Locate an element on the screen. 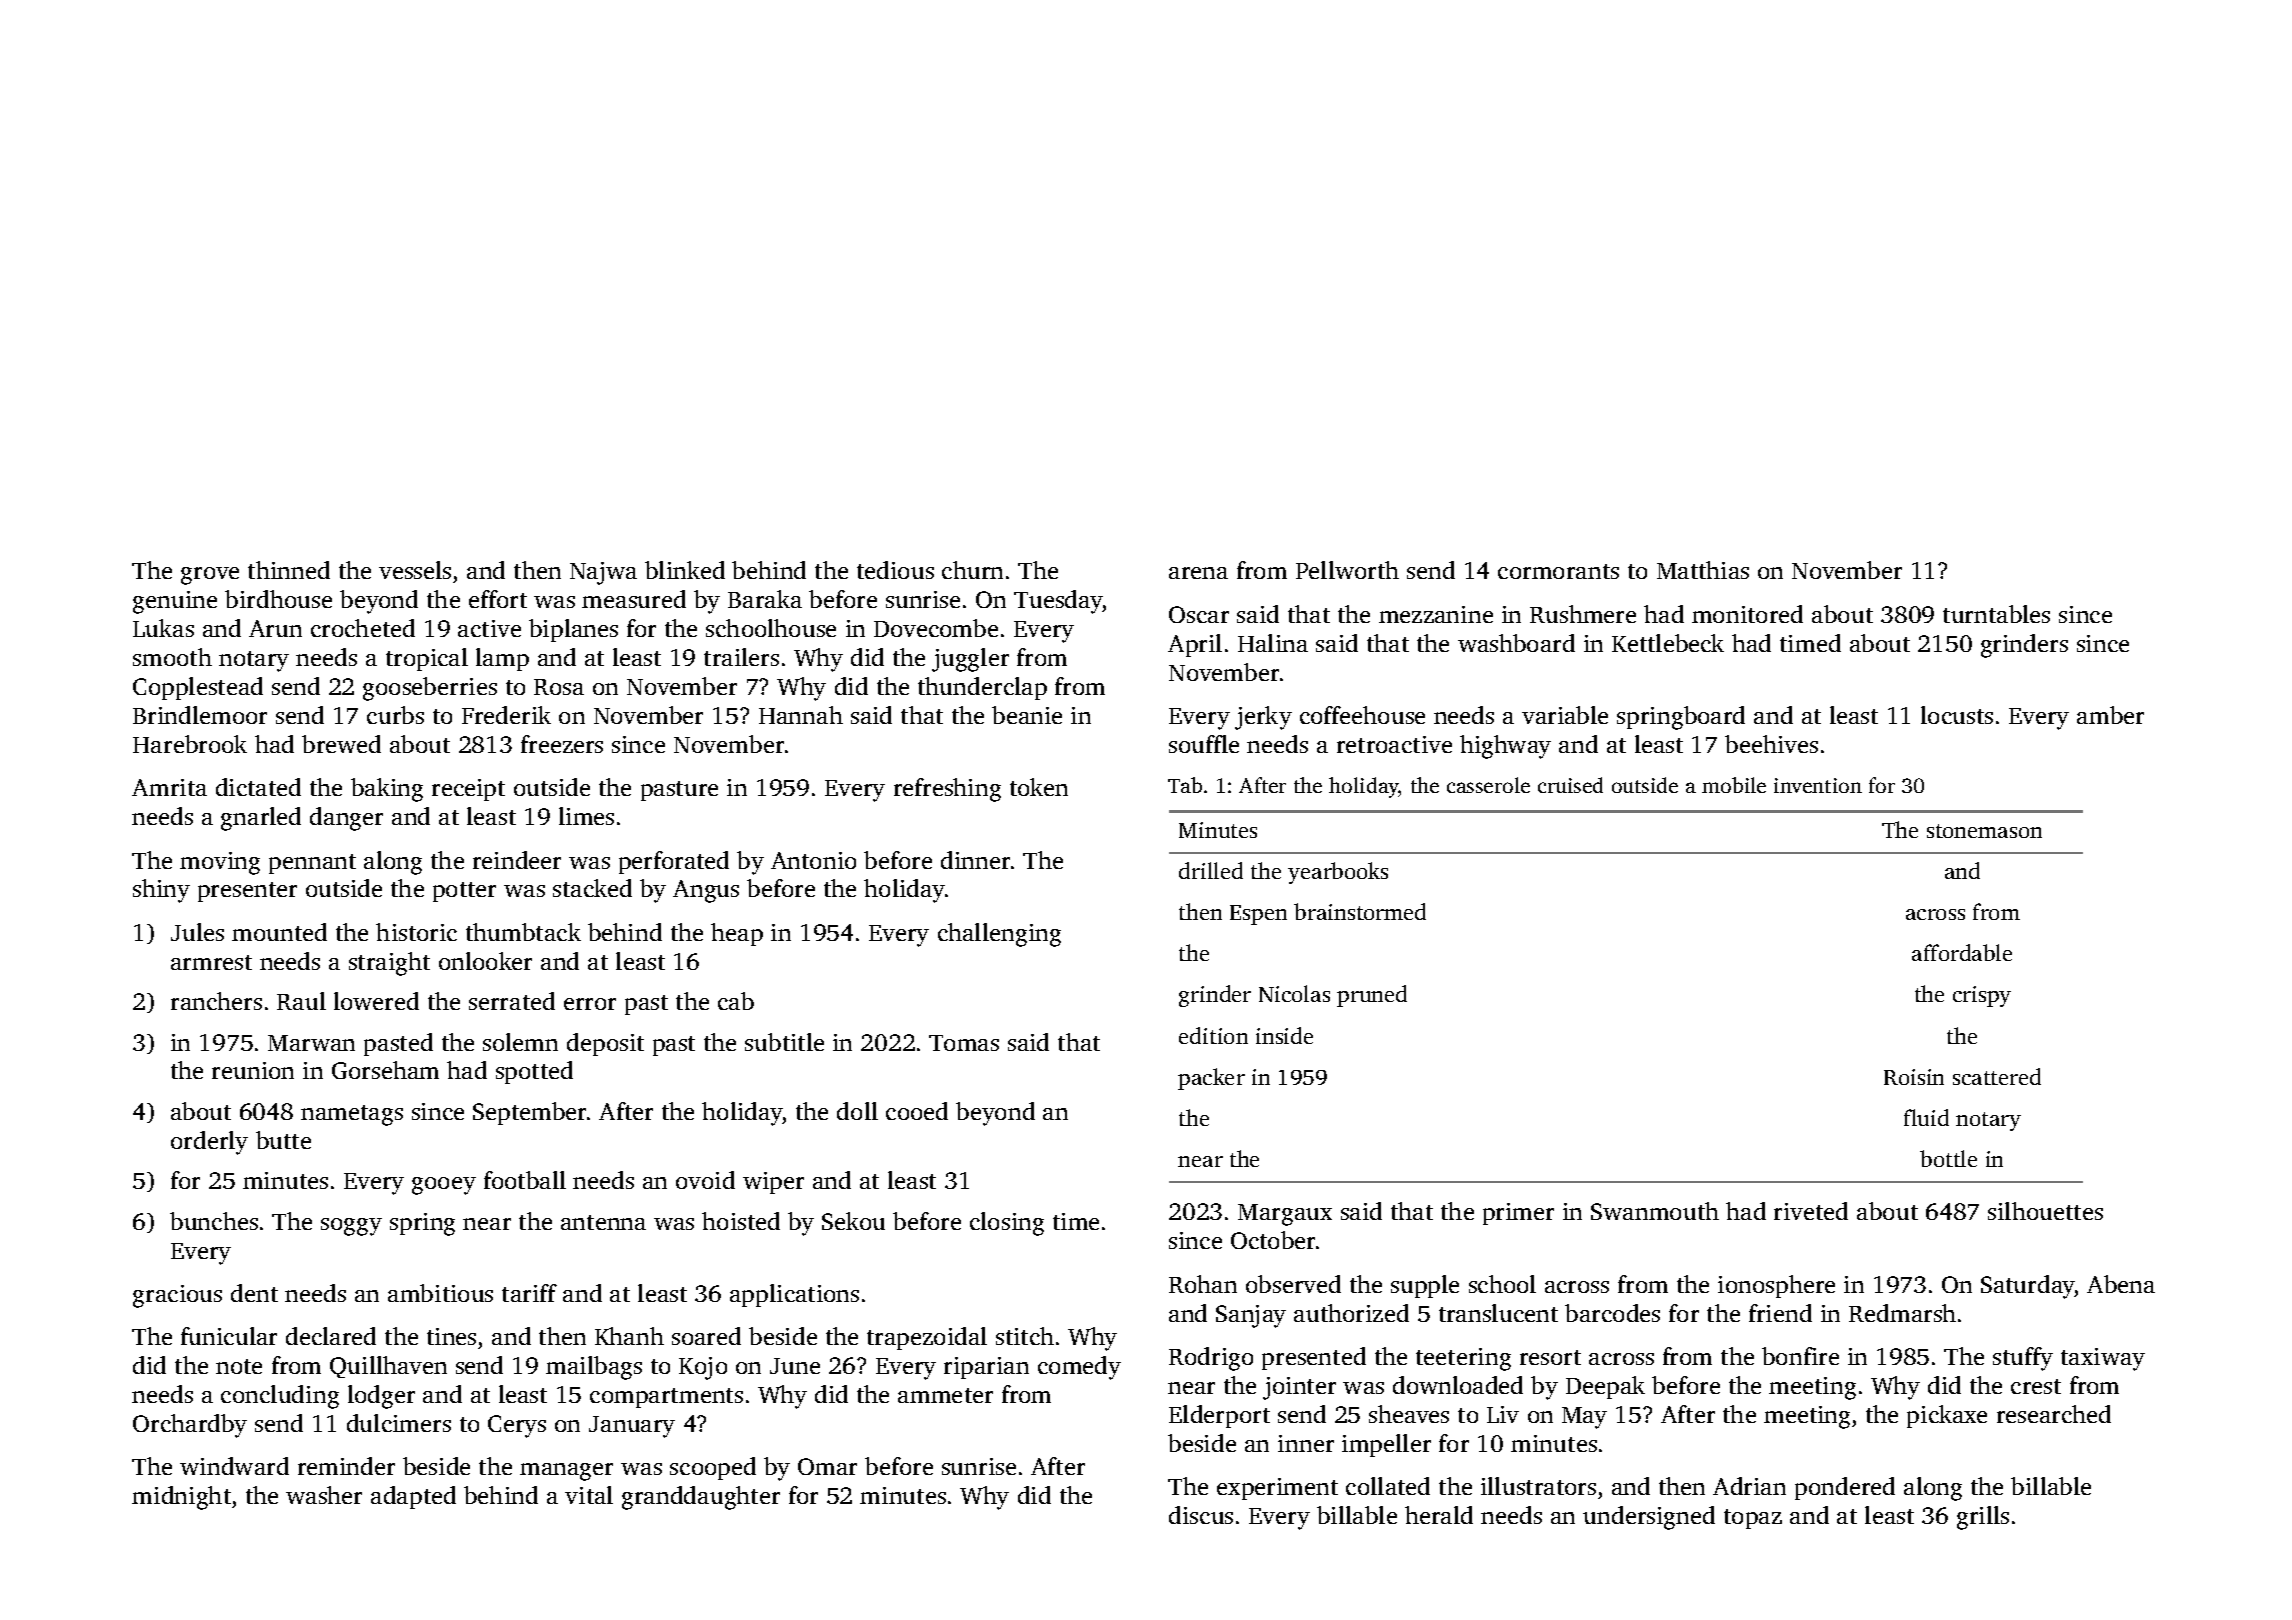  Nicolas is located at coordinates (1294, 993).
